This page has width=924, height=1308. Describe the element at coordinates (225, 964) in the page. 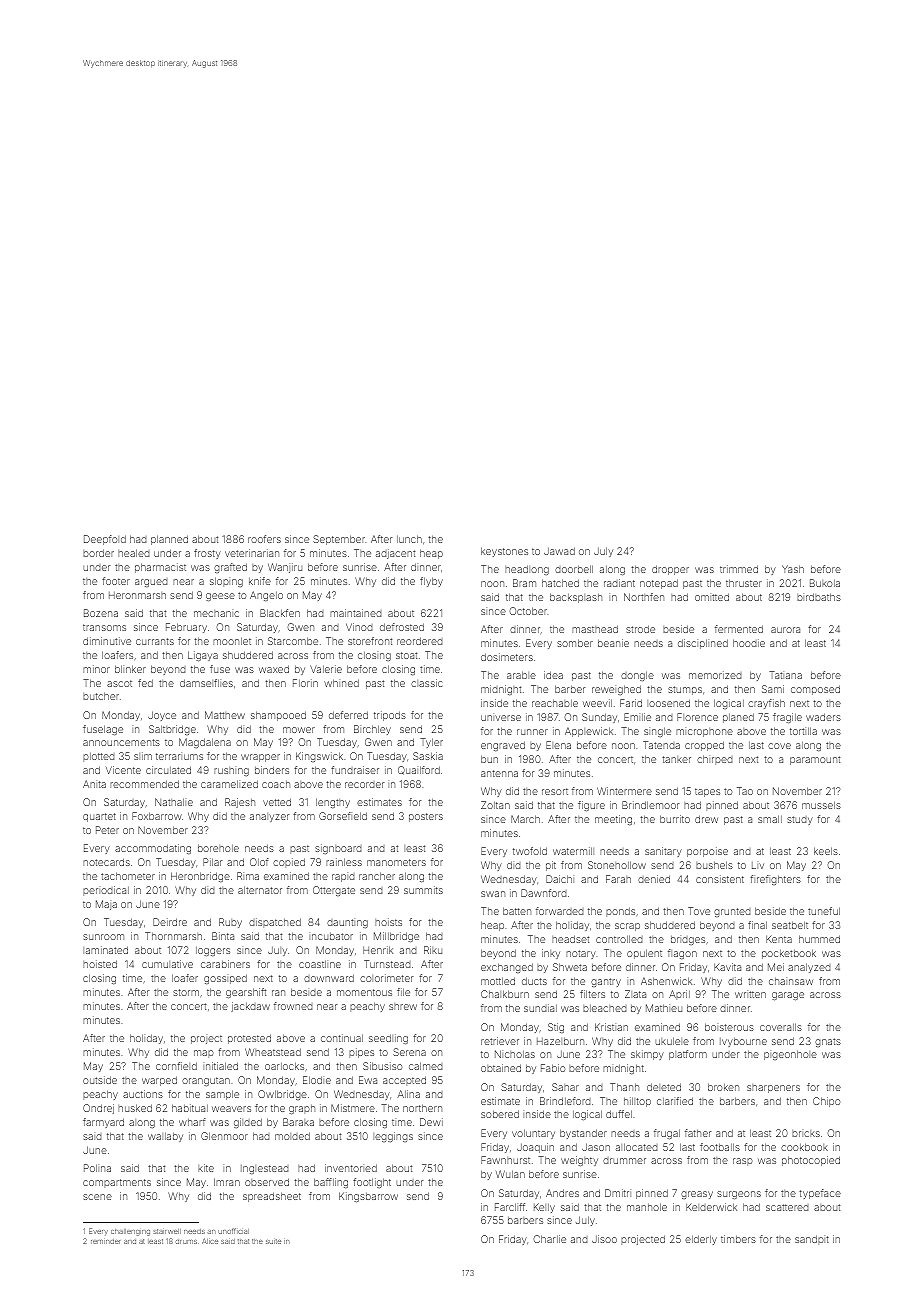

I see `carabiners` at that location.
